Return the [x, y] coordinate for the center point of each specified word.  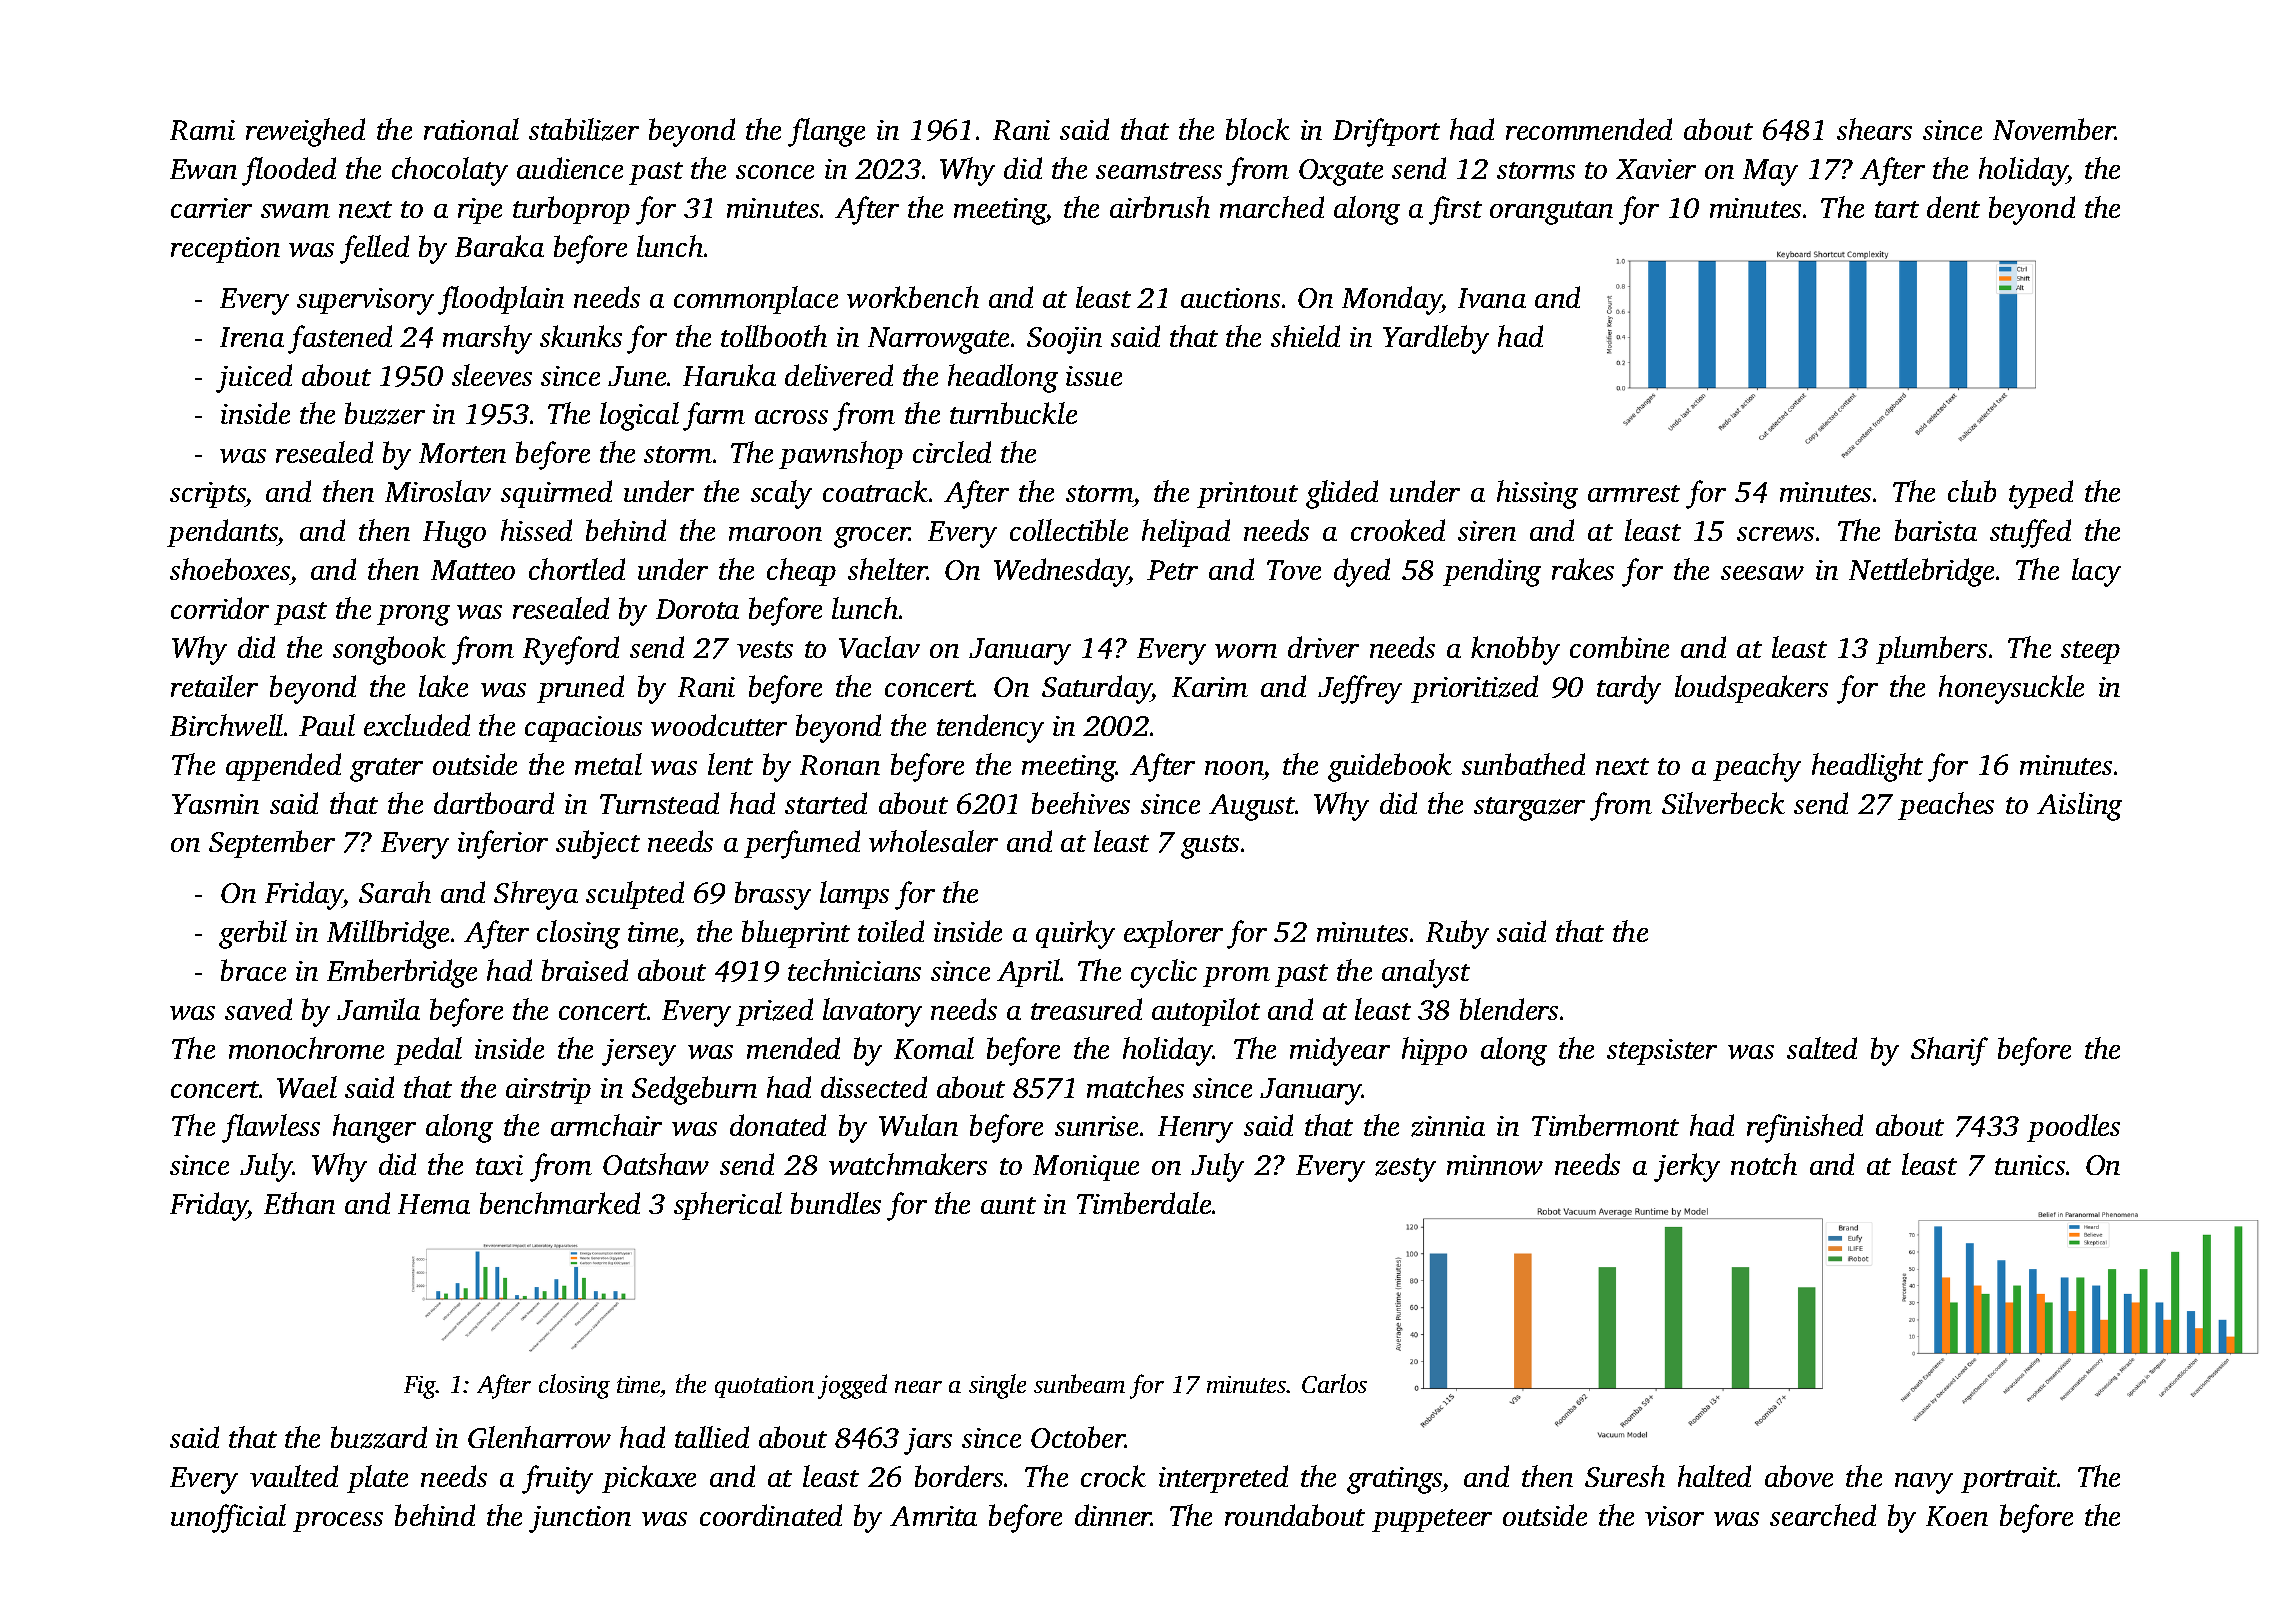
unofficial [228, 1518]
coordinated [771, 1515]
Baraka [499, 246]
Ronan [840, 765]
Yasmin [215, 804]
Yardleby [1436, 339]
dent [1953, 207]
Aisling [2079, 806]
